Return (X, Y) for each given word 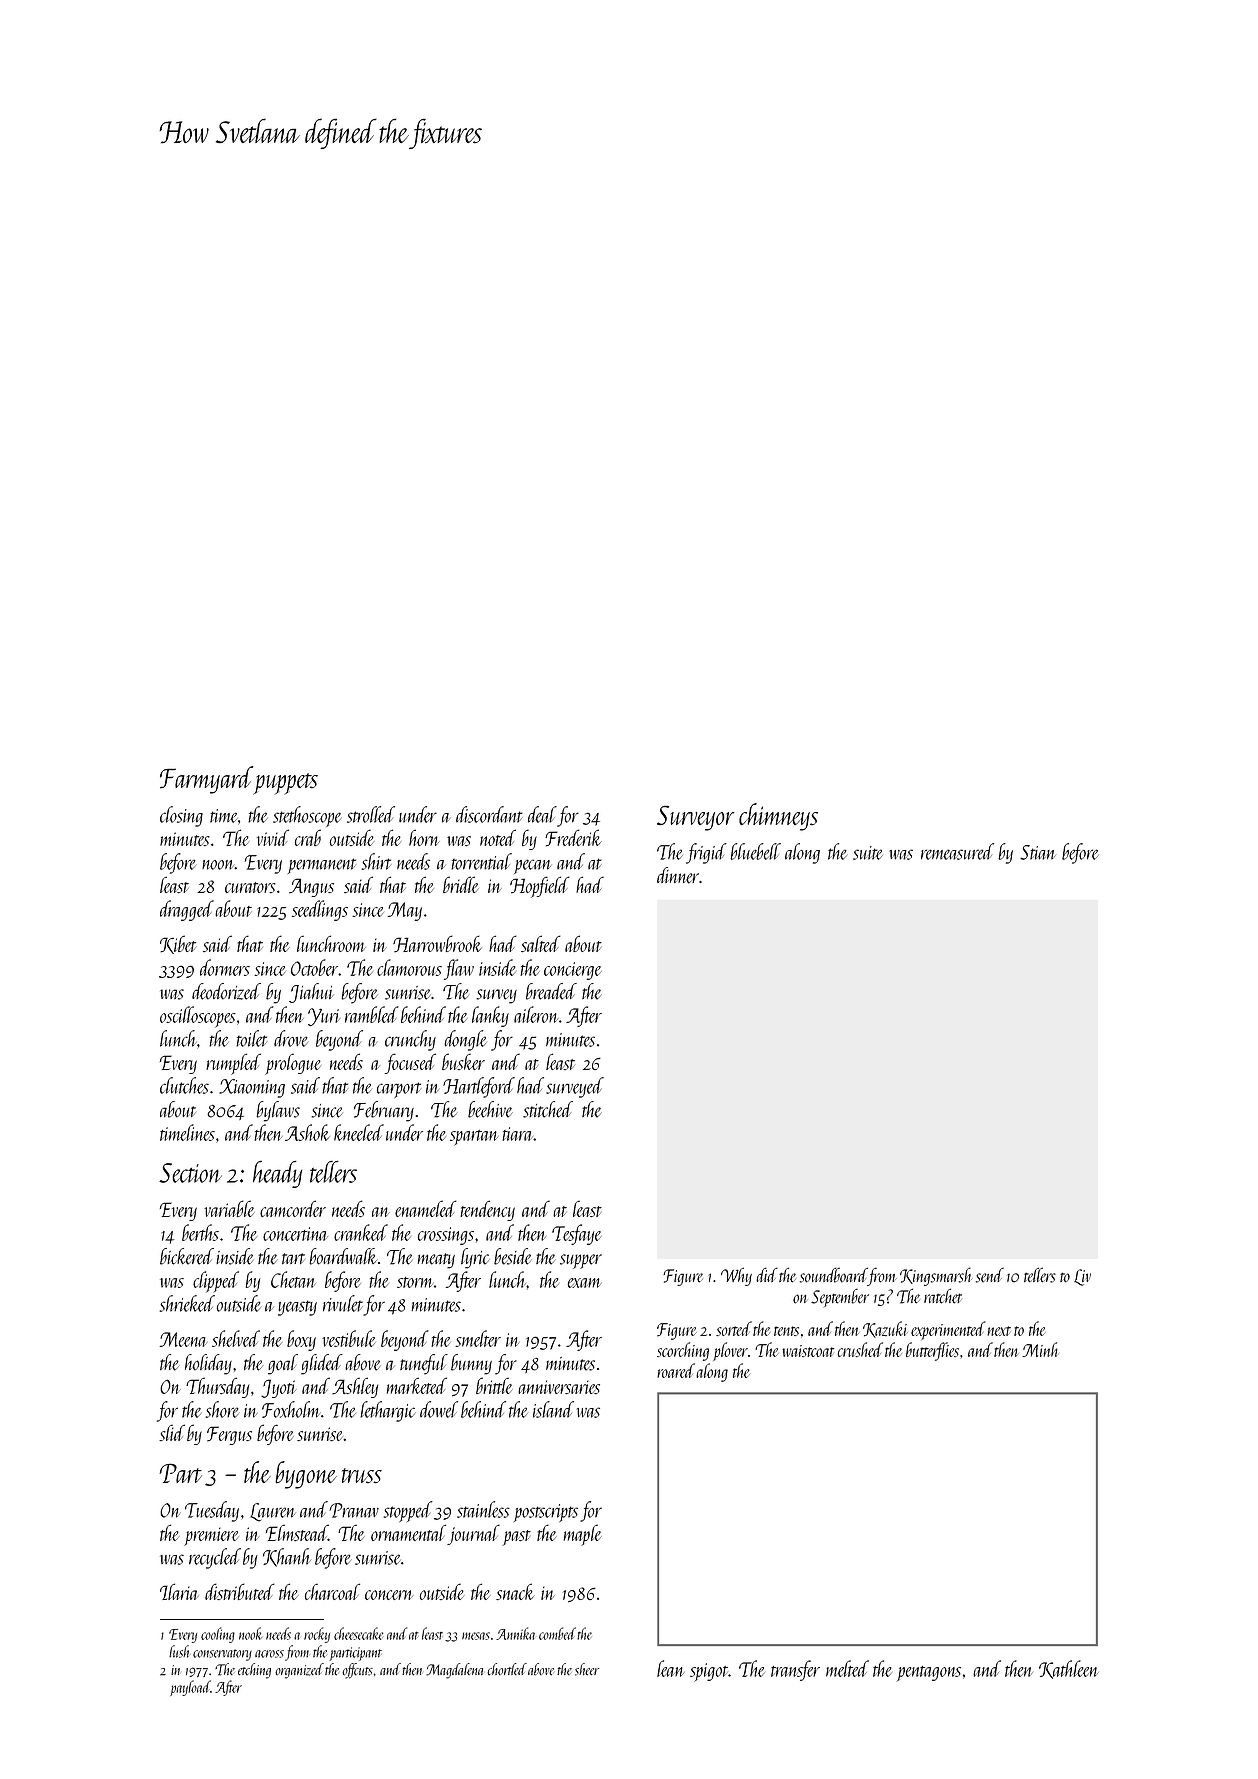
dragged (187, 910)
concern (389, 1595)
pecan (533, 866)
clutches (184, 1085)
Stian (1038, 852)
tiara (518, 1134)
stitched (548, 1109)
